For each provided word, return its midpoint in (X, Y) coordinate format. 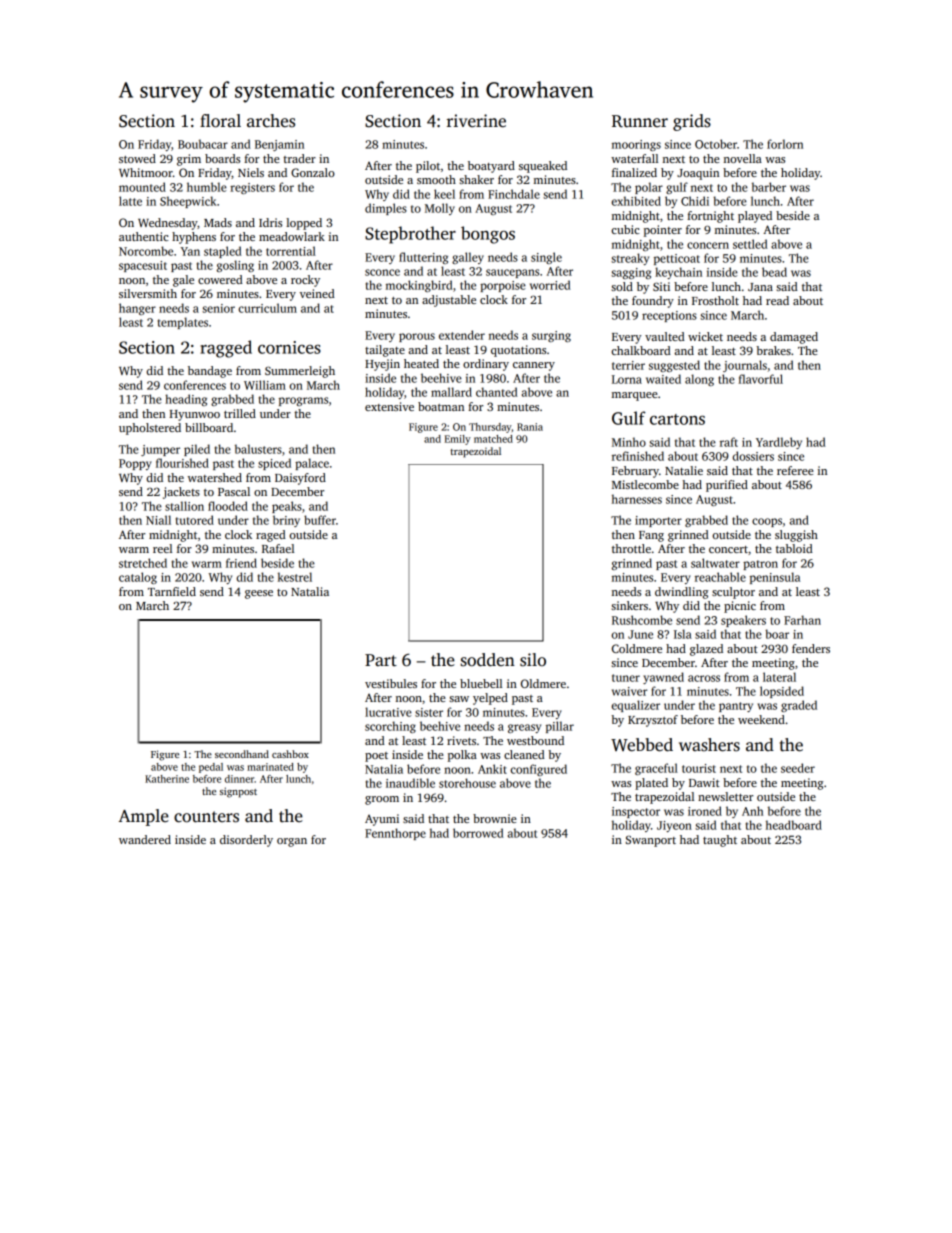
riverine (476, 121)
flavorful (760, 379)
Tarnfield (172, 591)
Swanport (651, 841)
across (704, 678)
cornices (289, 347)
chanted (496, 392)
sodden (487, 660)
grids (692, 122)
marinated (270, 767)
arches (271, 121)
